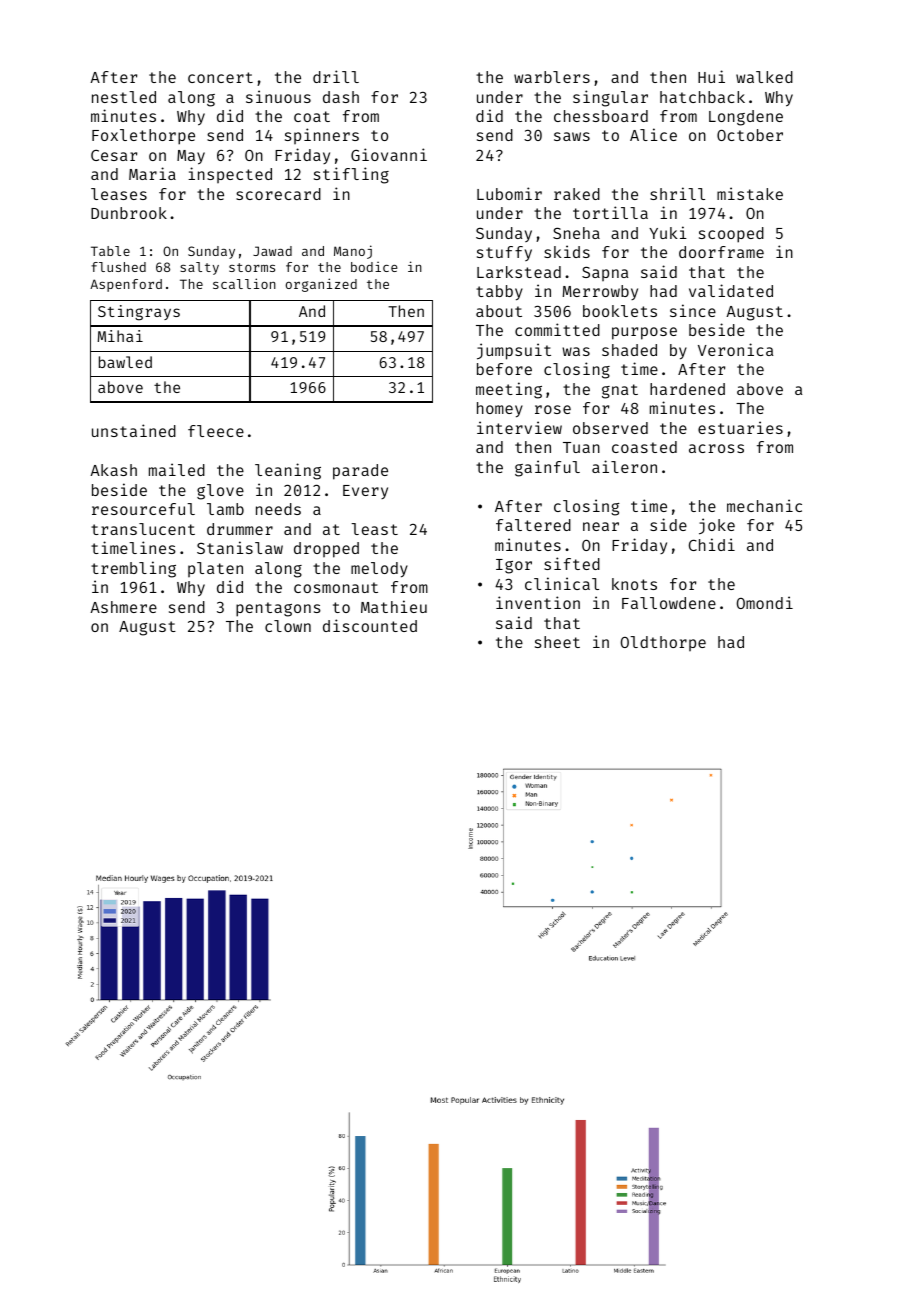 The width and height of the document is (908, 1316). I want to click on Every, so click(365, 492).
